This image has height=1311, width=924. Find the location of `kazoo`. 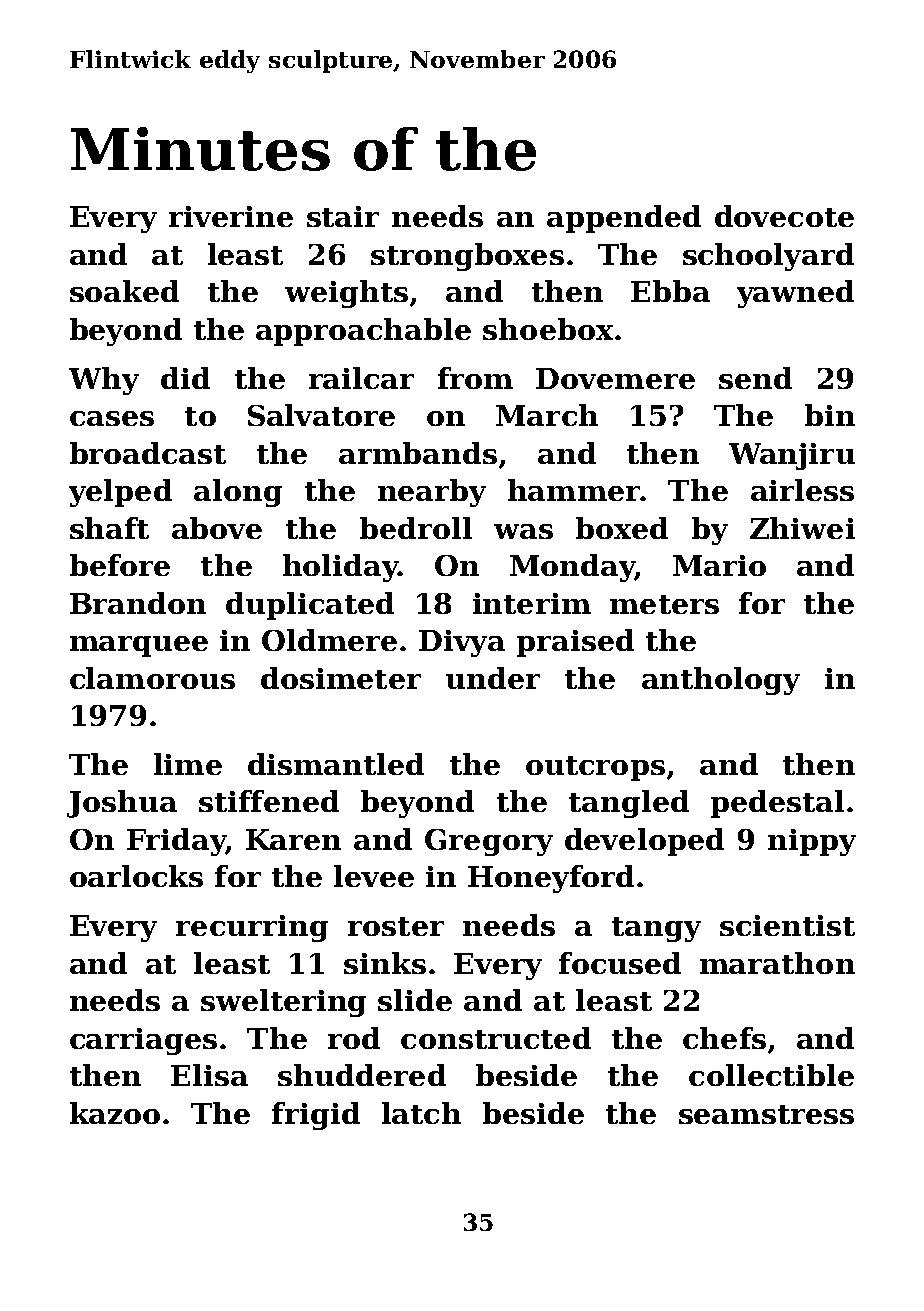

kazoo is located at coordinates (115, 1113).
